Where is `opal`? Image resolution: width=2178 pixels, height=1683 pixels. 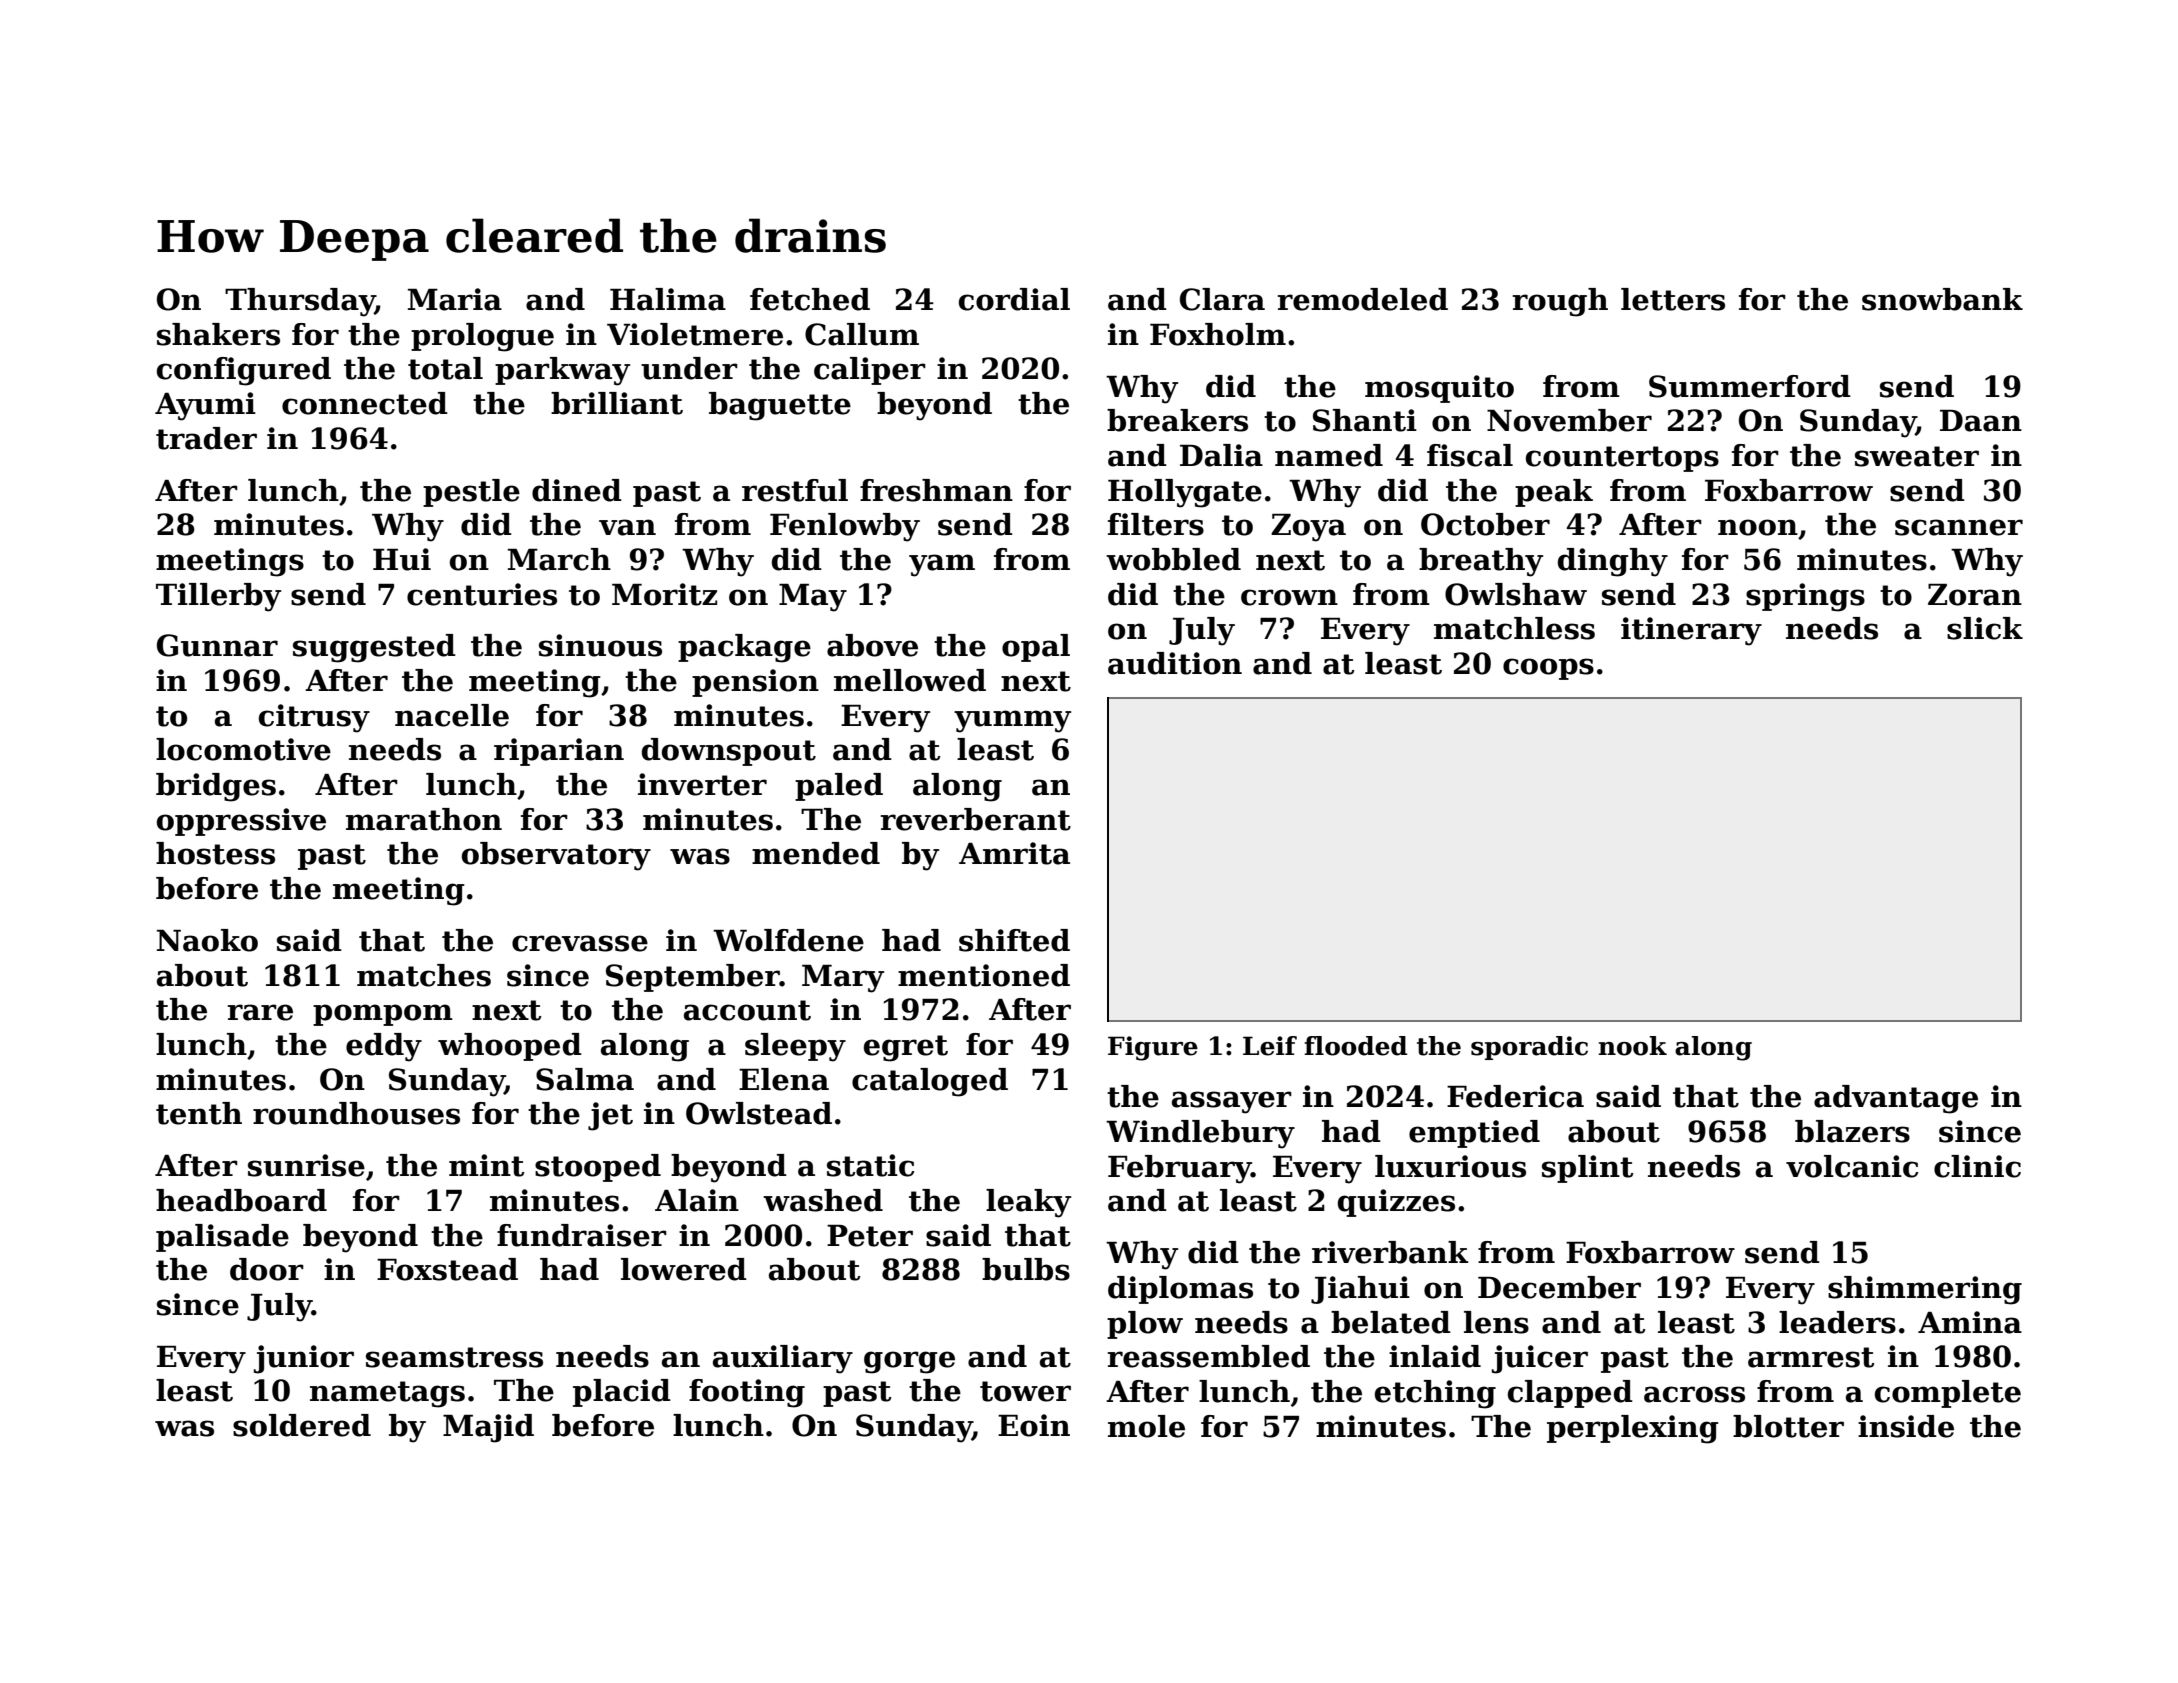
opal is located at coordinates (1036, 648).
